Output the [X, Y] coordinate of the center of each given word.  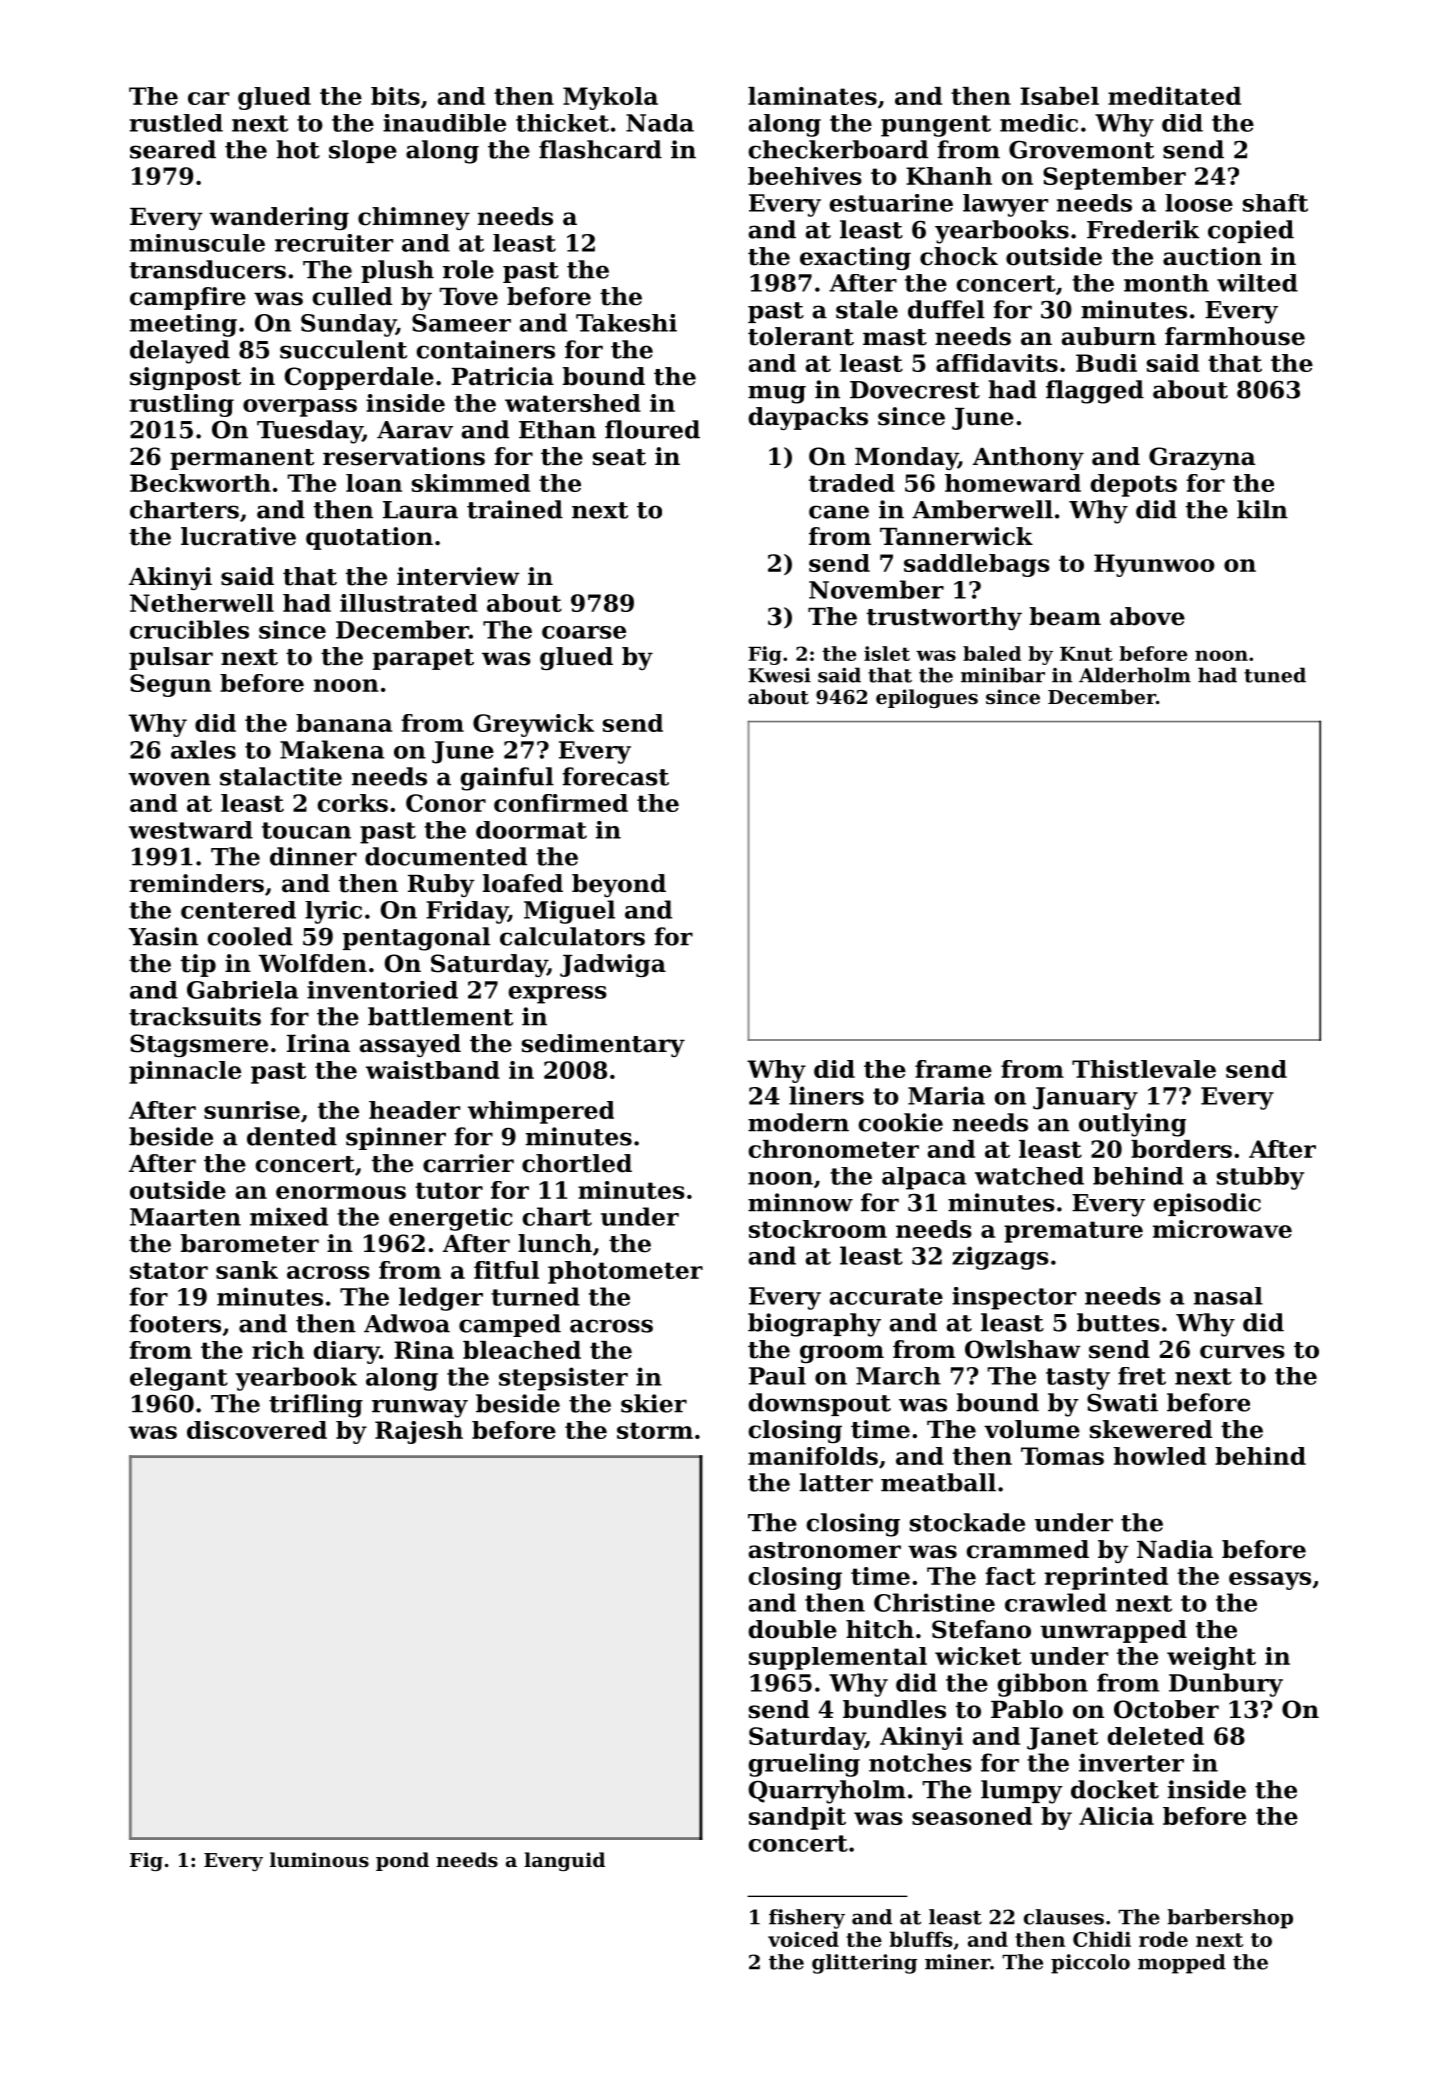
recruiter [334, 243]
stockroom [818, 1229]
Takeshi [626, 323]
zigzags [1000, 1258]
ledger [441, 1299]
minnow [800, 1202]
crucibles [189, 629]
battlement [440, 1016]
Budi [1106, 363]
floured [652, 429]
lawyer [1005, 205]
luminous [319, 1860]
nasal [1228, 1296]
